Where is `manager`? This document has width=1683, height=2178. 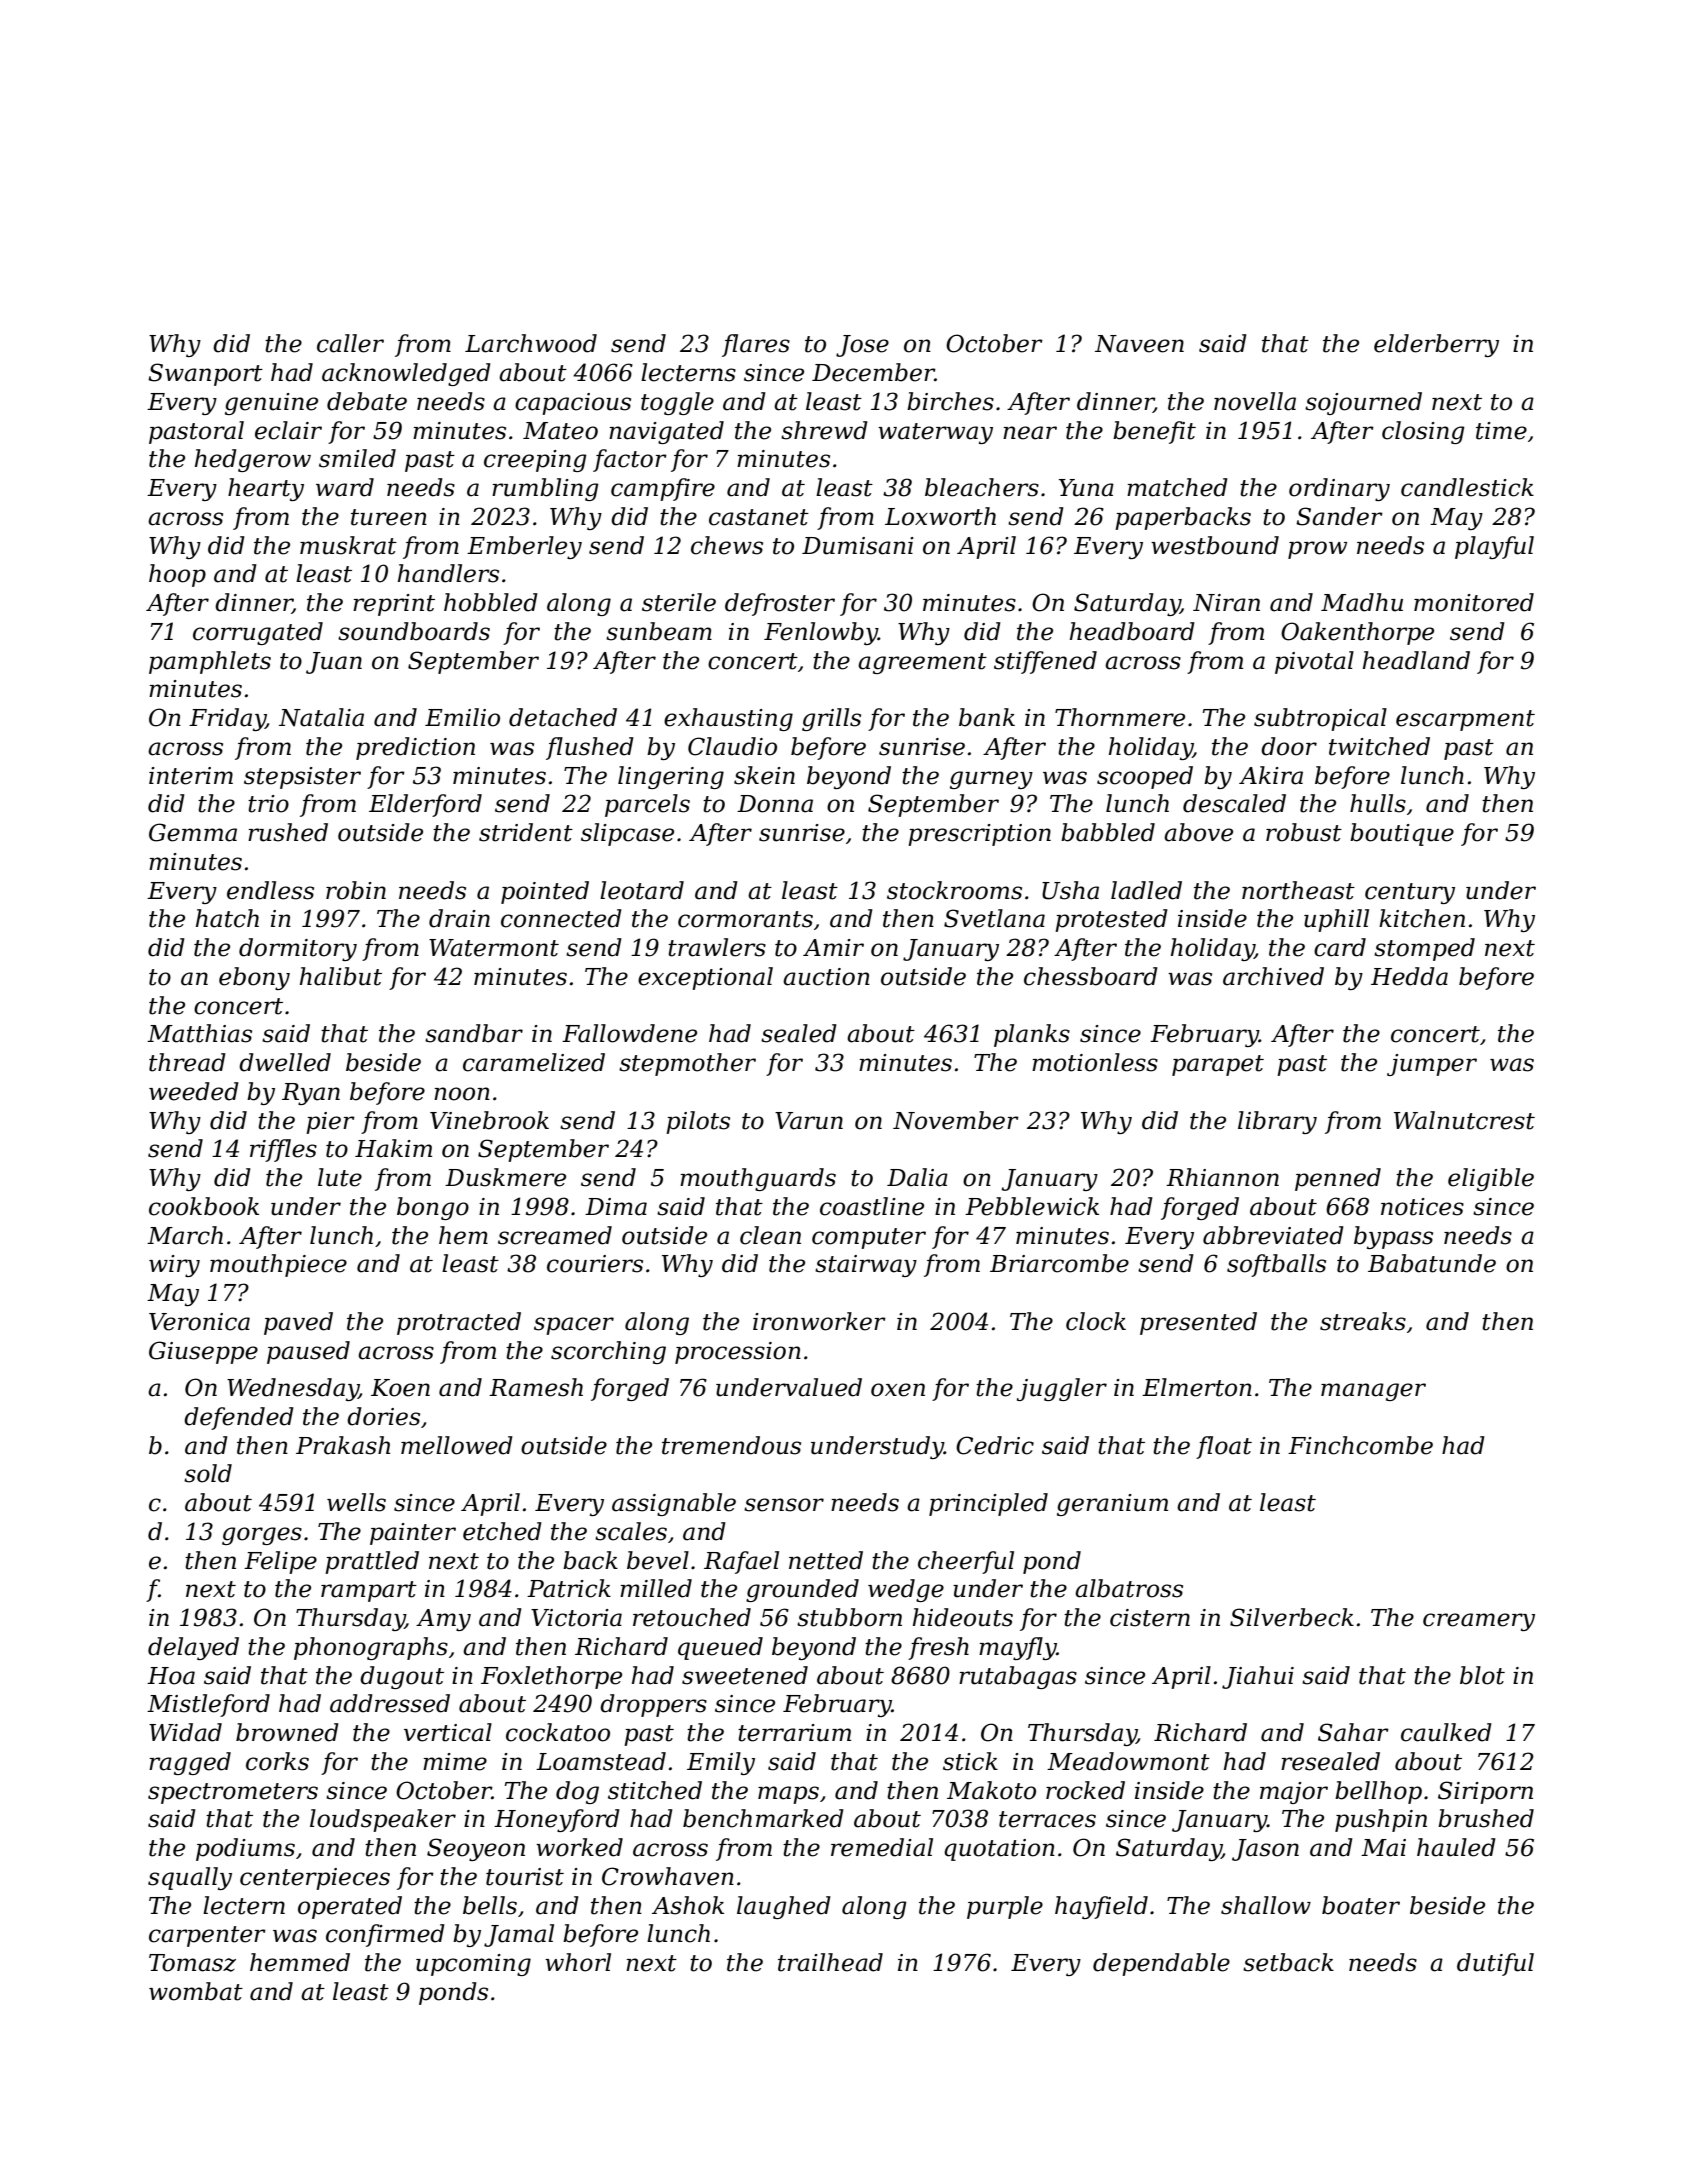 manager is located at coordinates (1373, 1392).
